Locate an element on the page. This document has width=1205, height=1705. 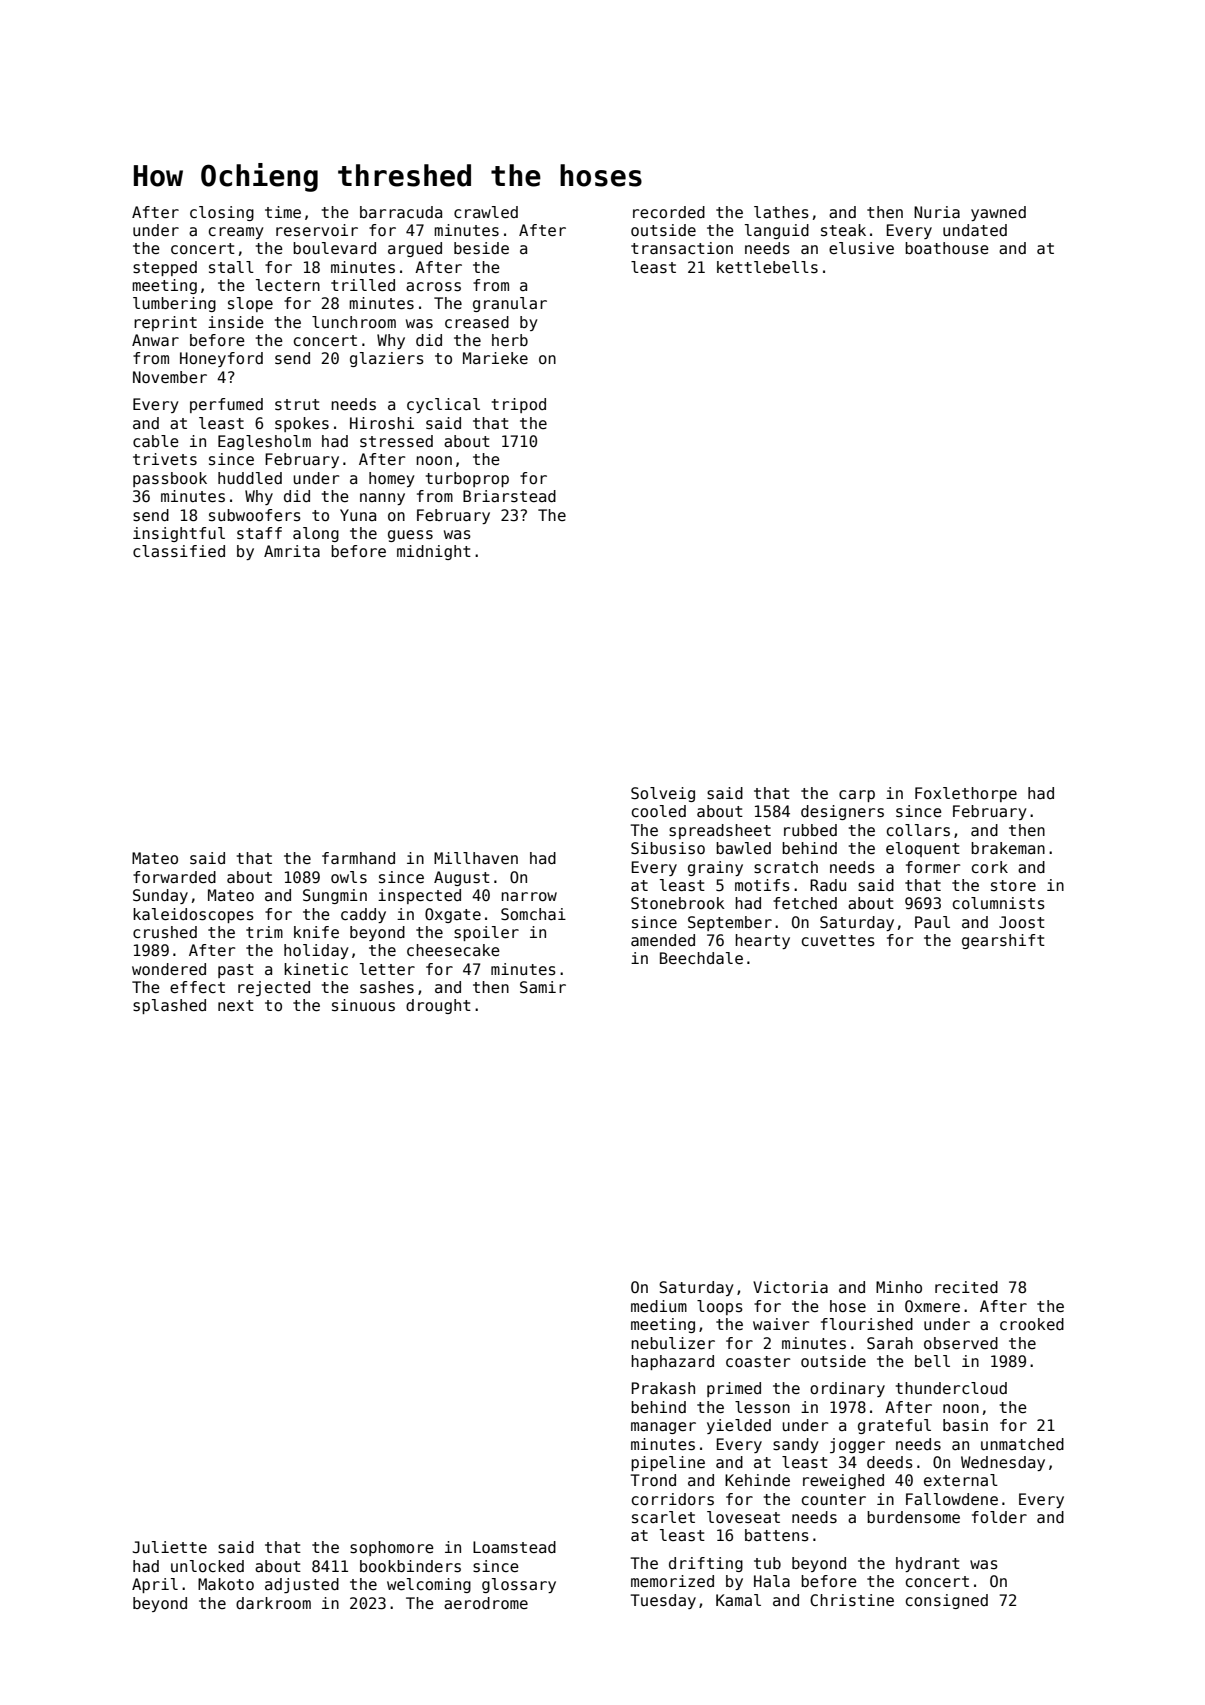
recited is located at coordinates (966, 1287).
